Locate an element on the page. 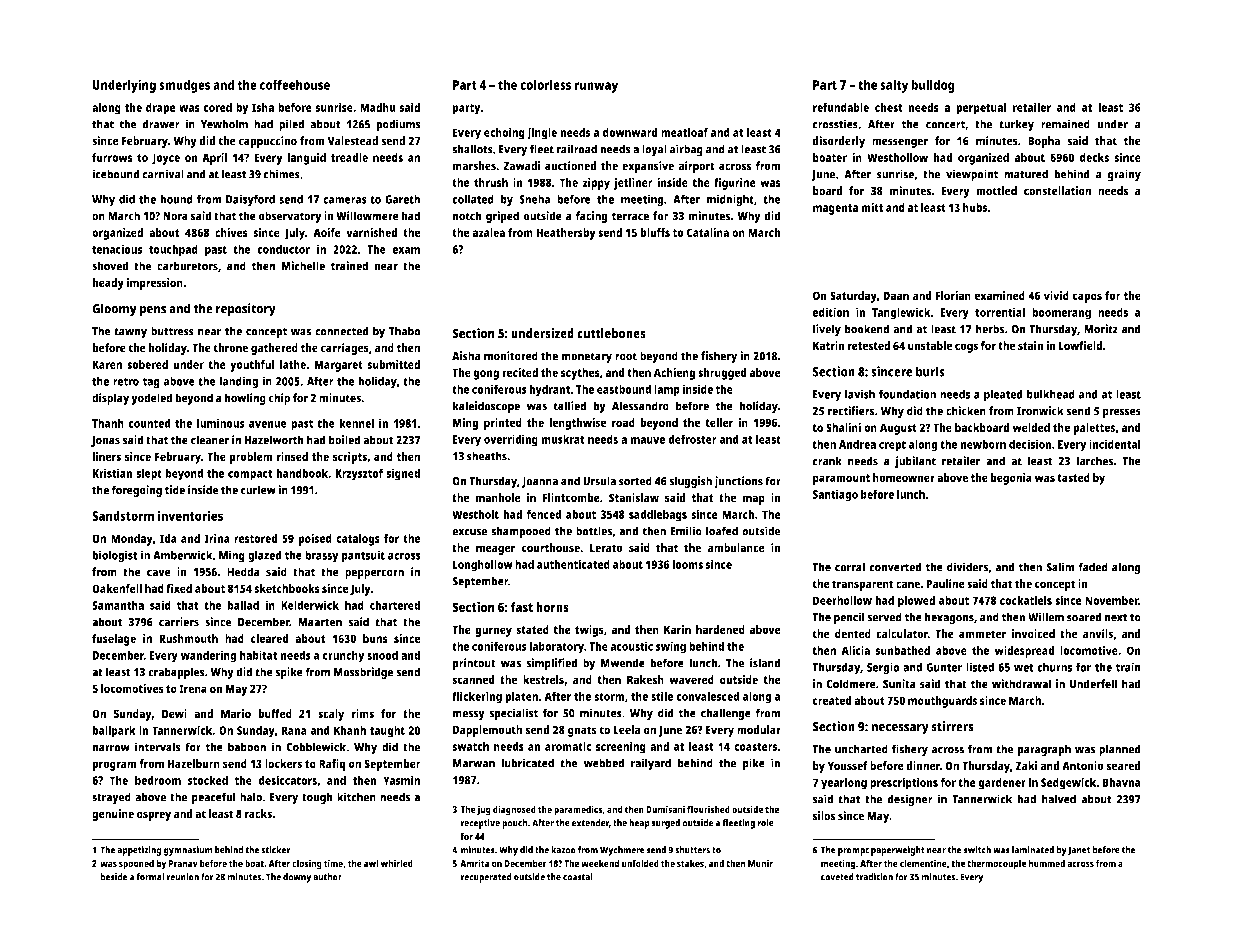 This image has height=952, width=1233. sorted is located at coordinates (635, 481).
